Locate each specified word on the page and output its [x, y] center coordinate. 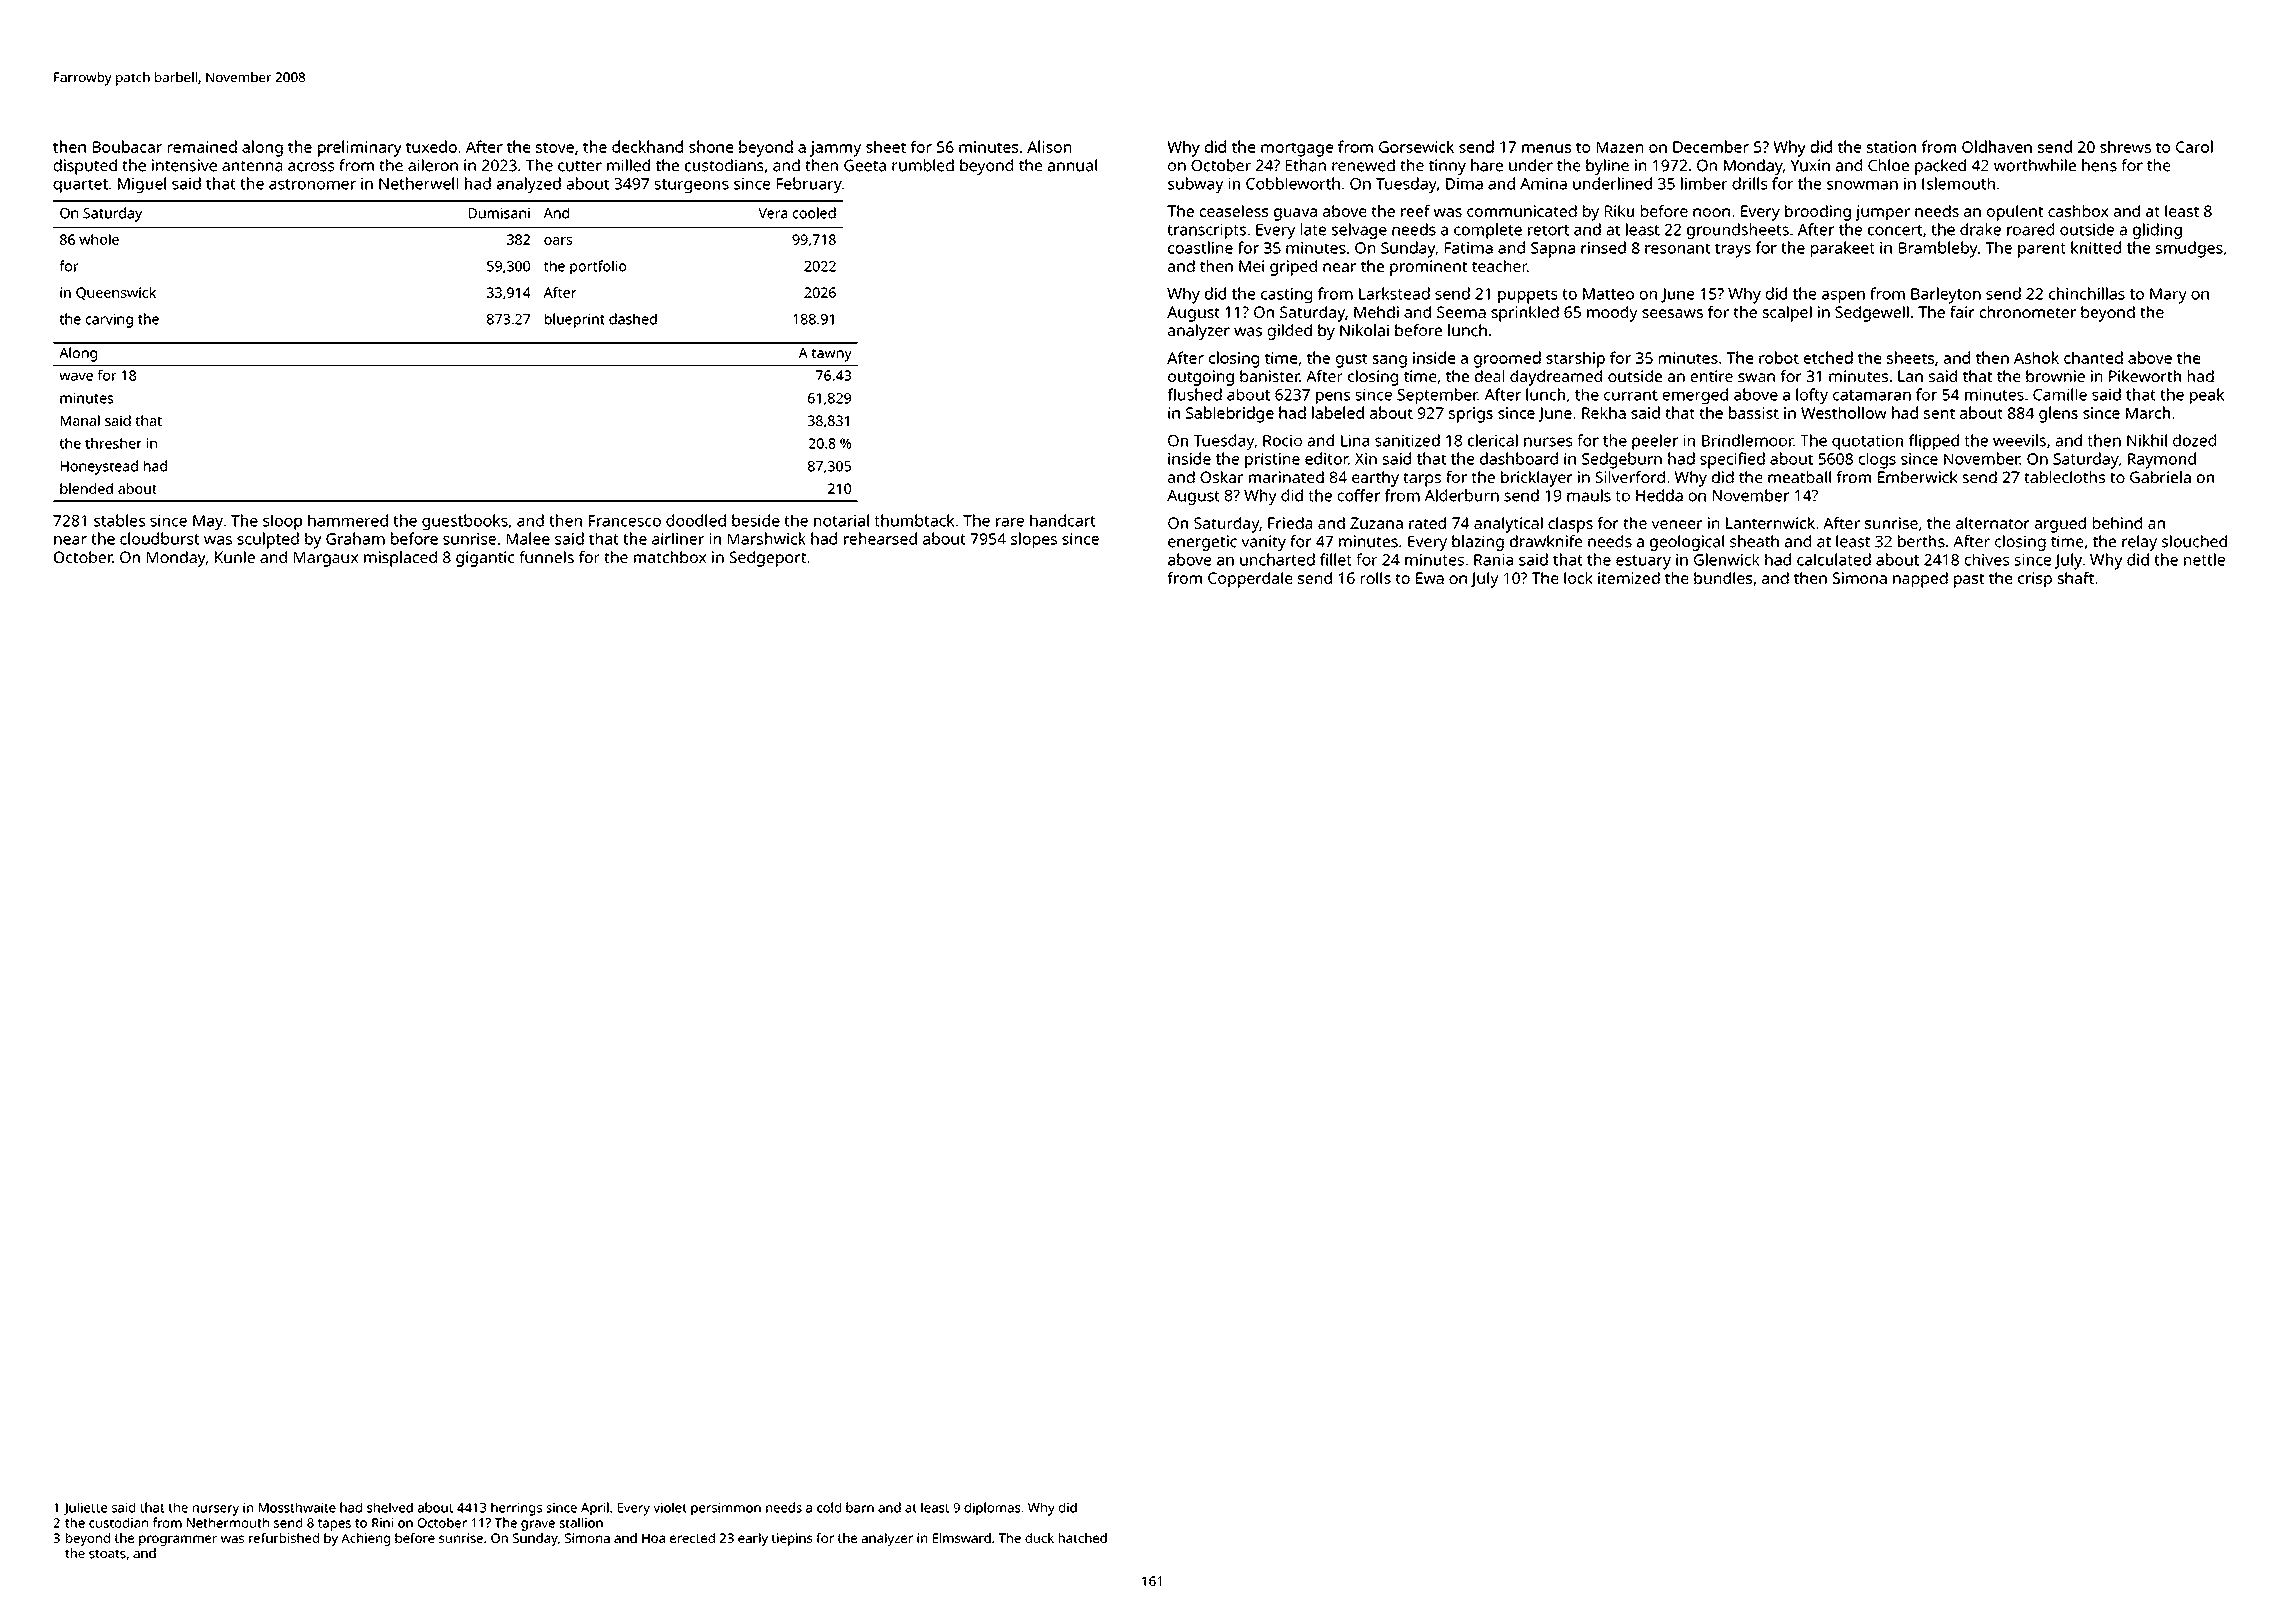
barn [860, 1507]
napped [1920, 580]
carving [109, 321]
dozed [2194, 440]
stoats [107, 1554]
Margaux [326, 559]
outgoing [1201, 378]
